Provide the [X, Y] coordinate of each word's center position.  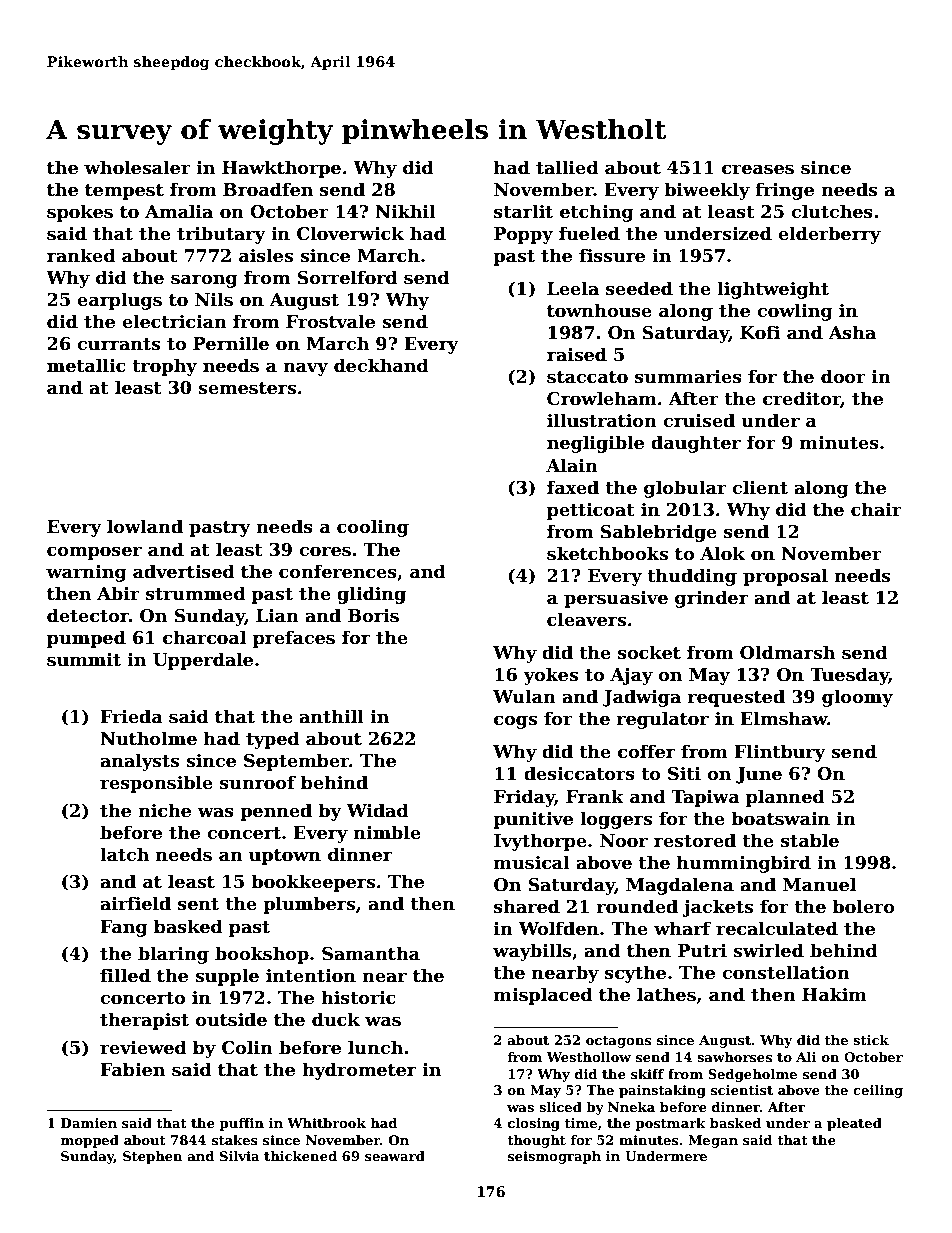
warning [86, 573]
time [581, 1123]
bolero [863, 906]
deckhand [381, 365]
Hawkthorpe [281, 169]
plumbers [309, 905]
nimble [387, 832]
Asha [852, 332]
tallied [567, 167]
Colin [247, 1047]
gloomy [857, 698]
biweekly [707, 191]
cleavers [586, 619]
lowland [145, 526]
